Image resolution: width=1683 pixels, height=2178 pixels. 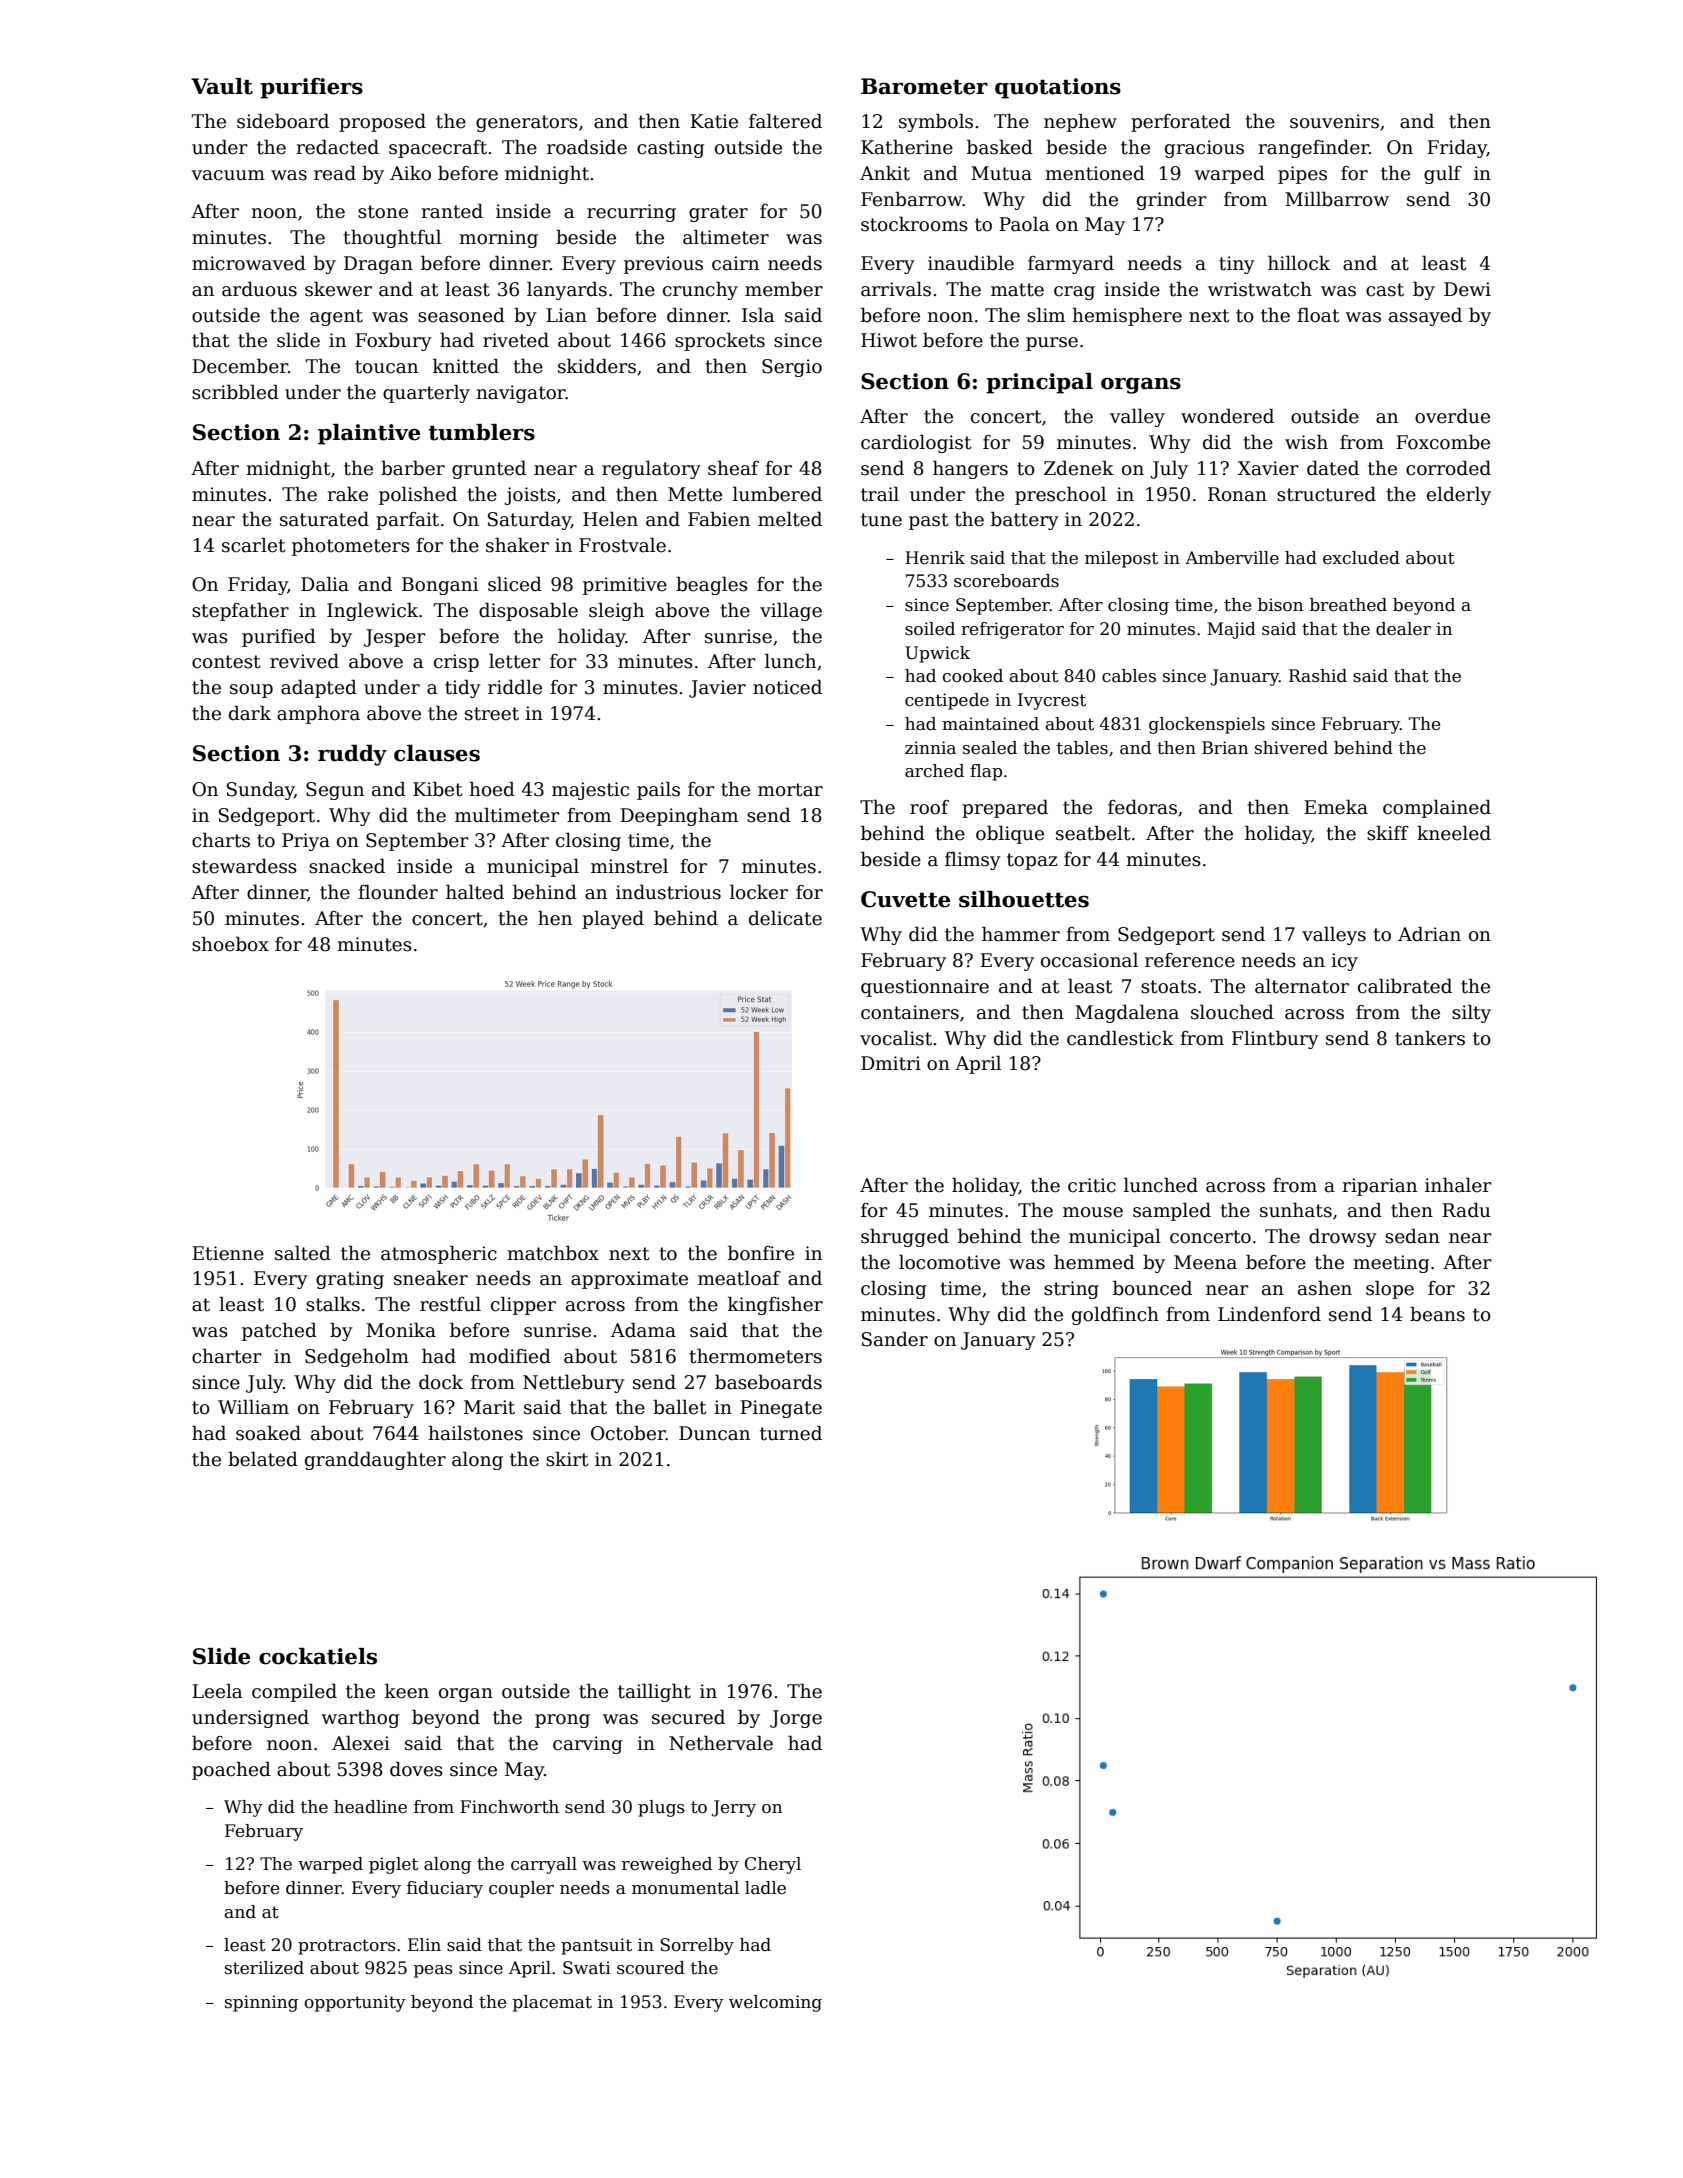 What do you see at coordinates (433, 1971) in the image?
I see `peas` at bounding box center [433, 1971].
